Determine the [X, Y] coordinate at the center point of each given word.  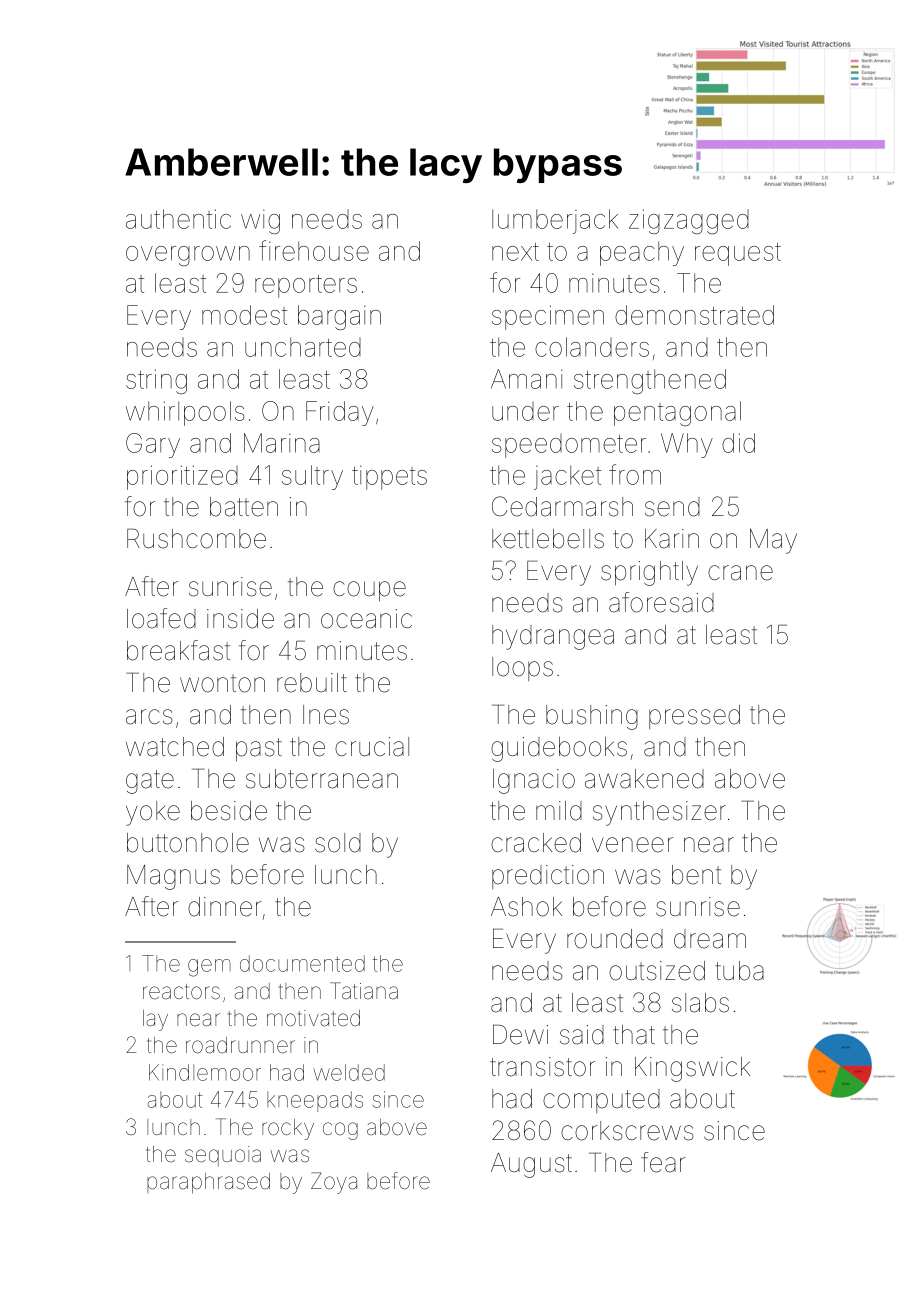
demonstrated [694, 315]
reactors [181, 992]
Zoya [334, 1183]
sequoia [223, 1156]
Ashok [526, 907]
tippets [389, 477]
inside [240, 619]
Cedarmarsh [562, 506]
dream [710, 939]
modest [244, 315]
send [672, 507]
